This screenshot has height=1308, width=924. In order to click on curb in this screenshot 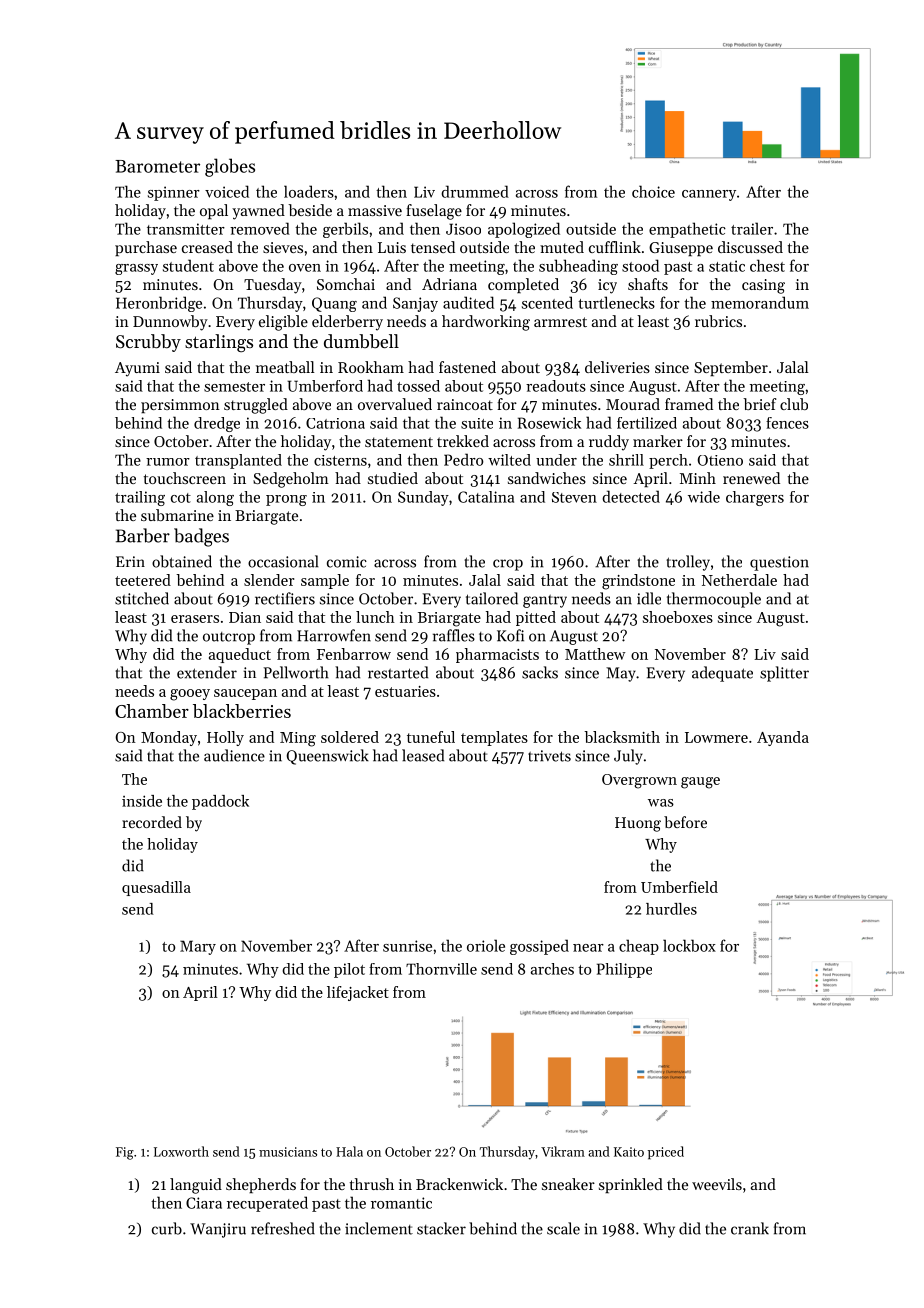, I will do `click(167, 1228)`.
